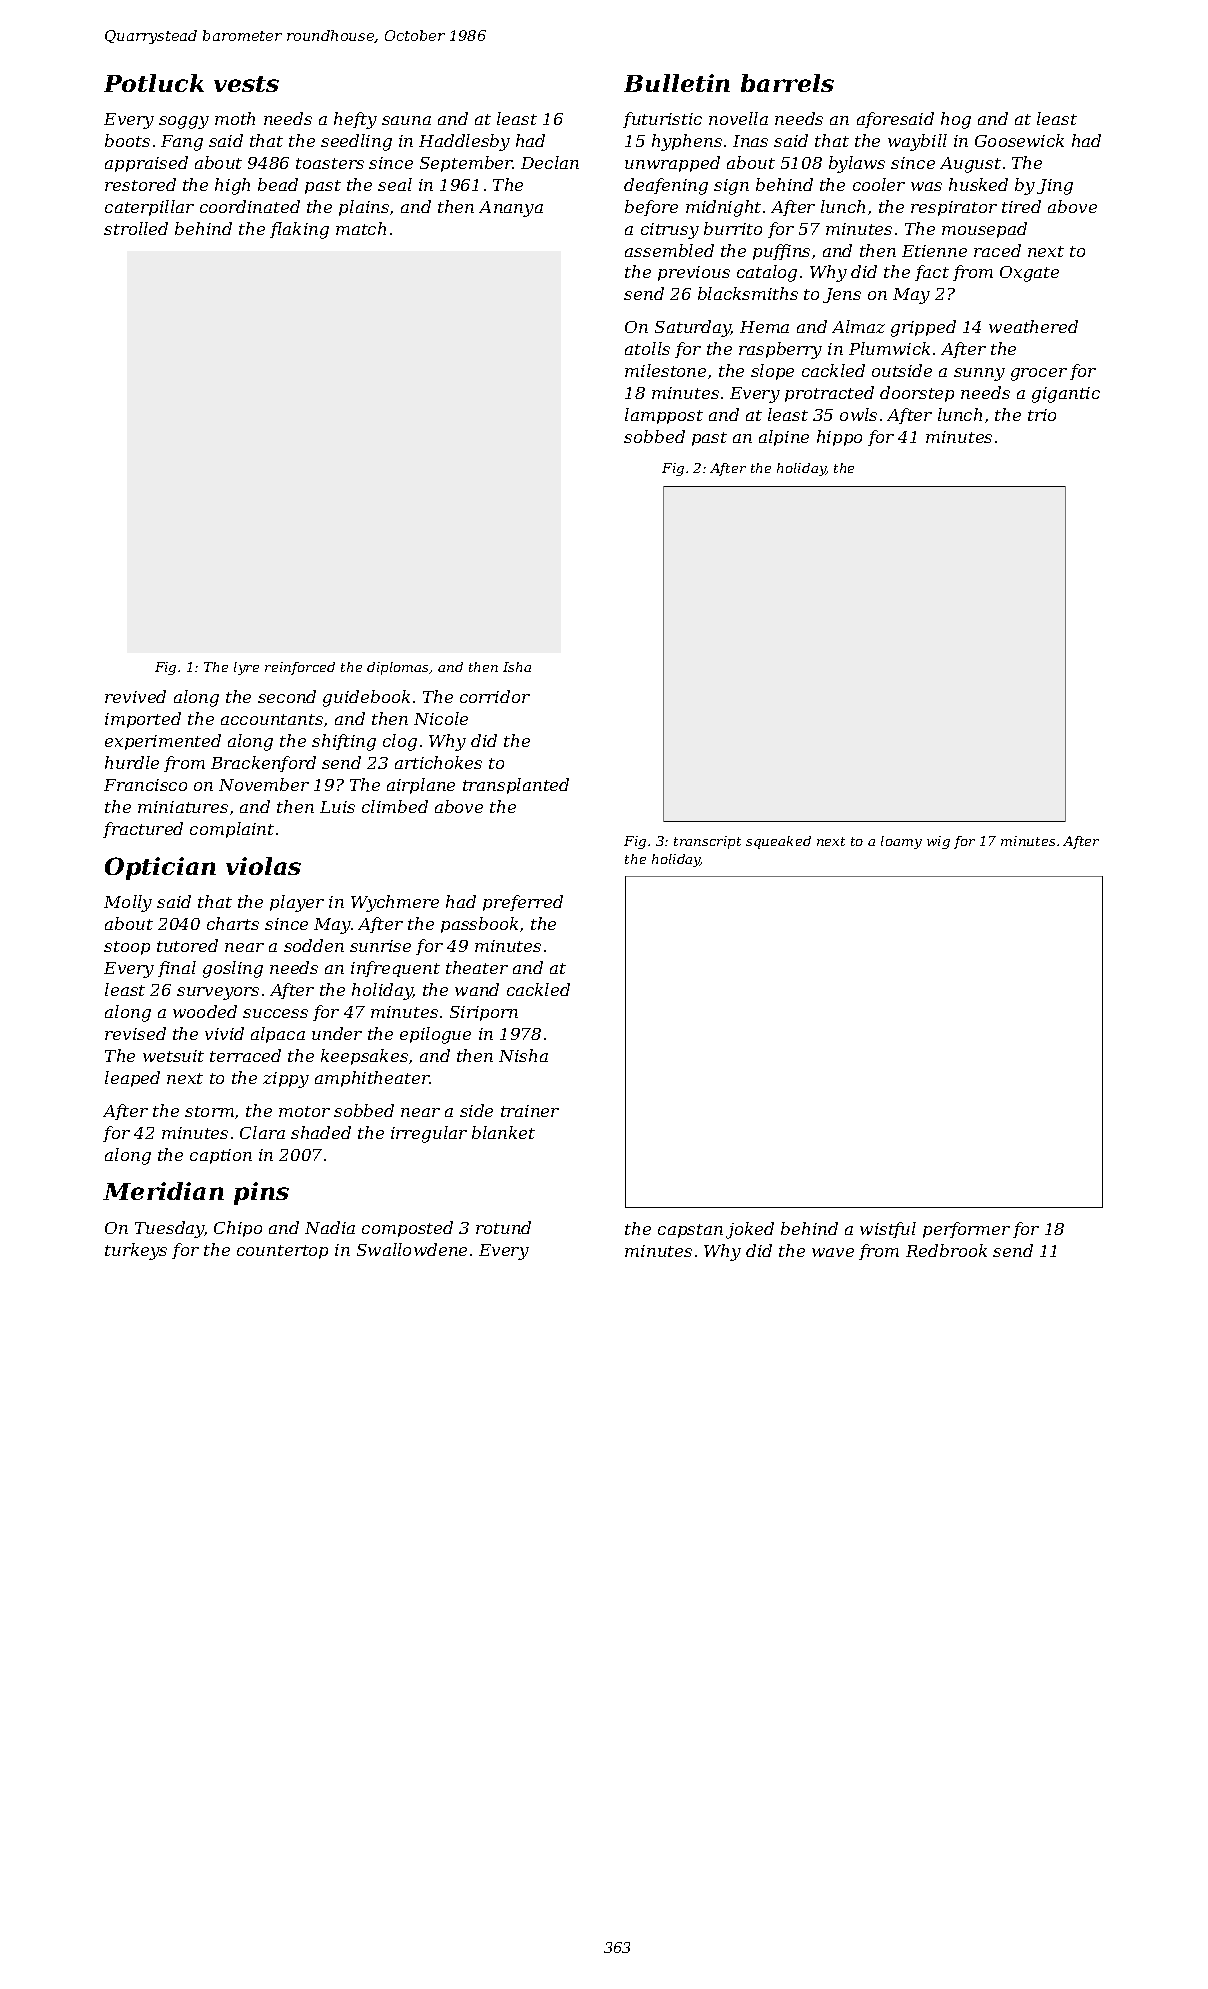 Image resolution: width=1208 pixels, height=1989 pixels. I want to click on flaking, so click(299, 230).
